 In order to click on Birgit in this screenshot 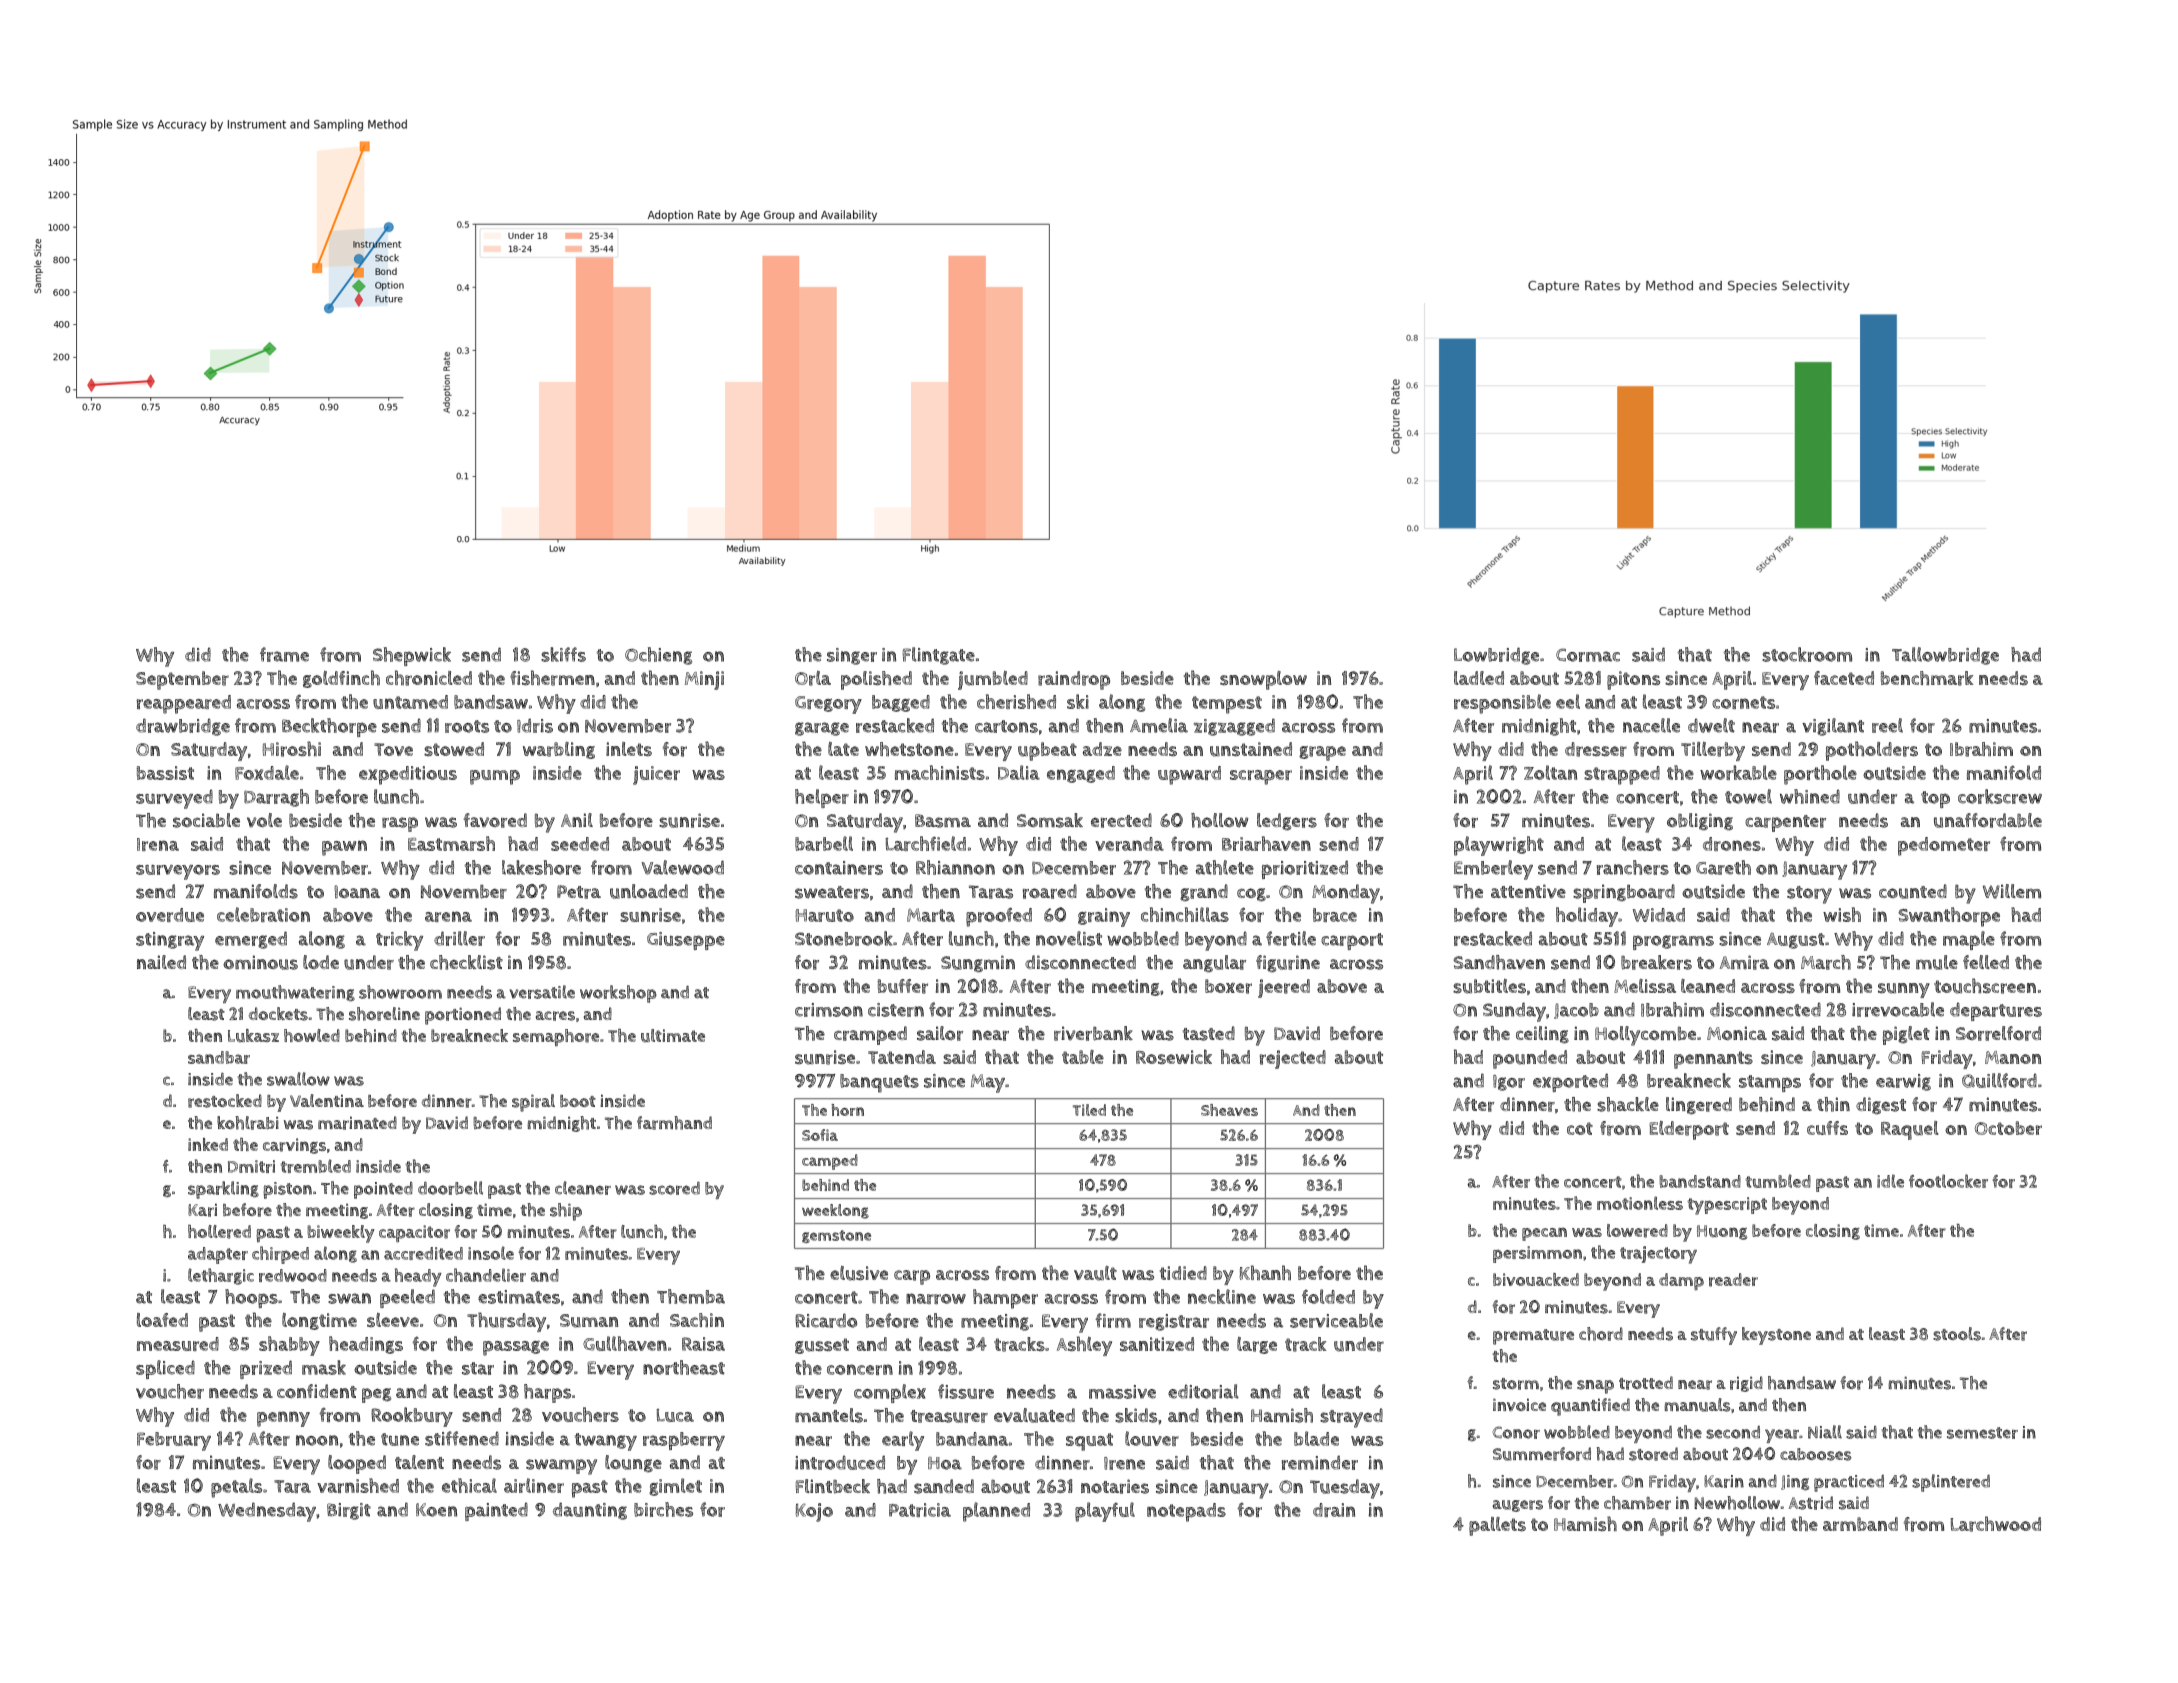, I will do `click(349, 1511)`.
